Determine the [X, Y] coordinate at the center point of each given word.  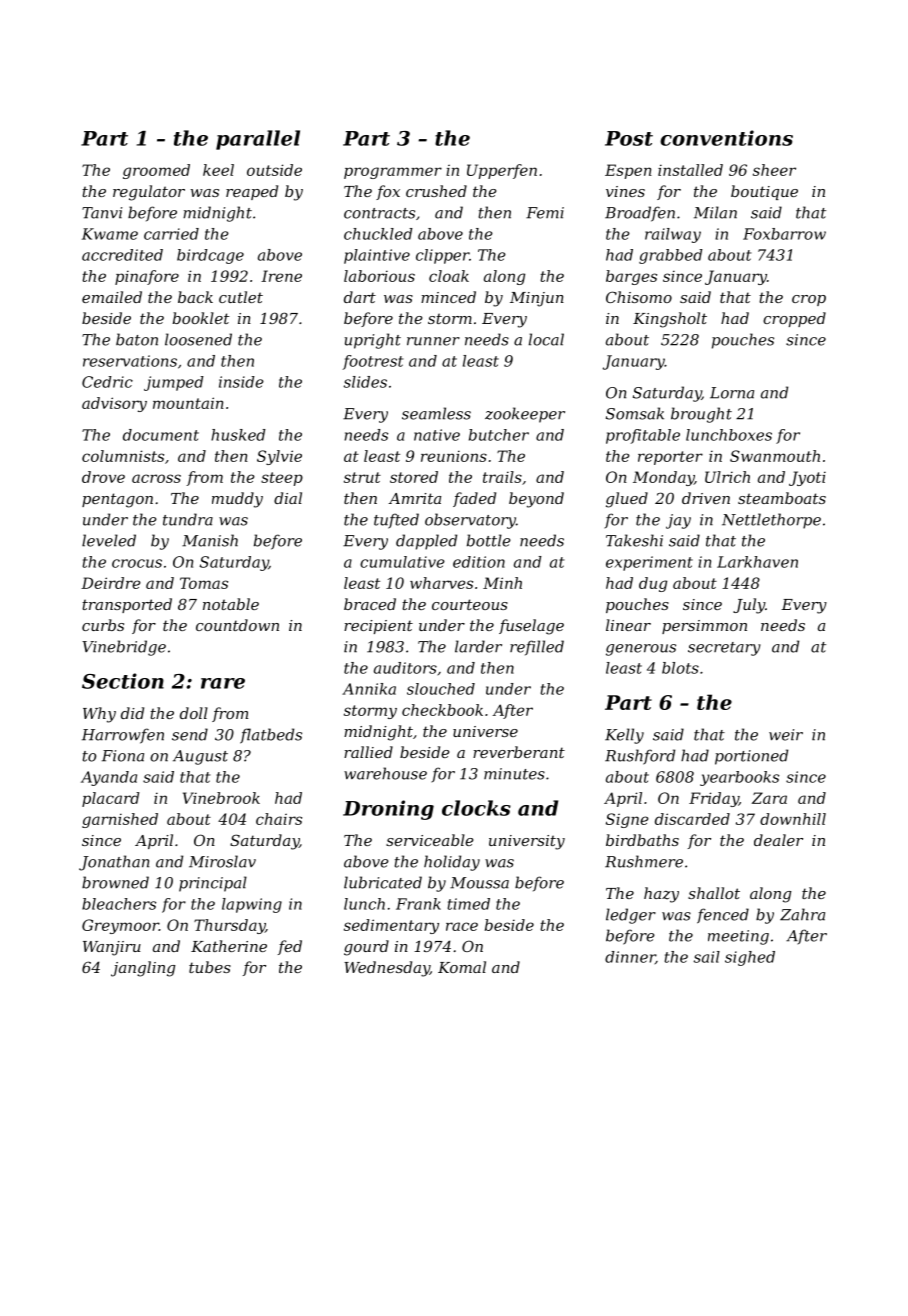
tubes [210, 967]
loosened [198, 339]
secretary [724, 649]
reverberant [519, 752]
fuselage [531, 627]
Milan [715, 212]
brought [701, 415]
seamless [436, 413]
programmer [393, 173]
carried [171, 234]
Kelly [624, 736]
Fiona [123, 756]
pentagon [117, 500]
